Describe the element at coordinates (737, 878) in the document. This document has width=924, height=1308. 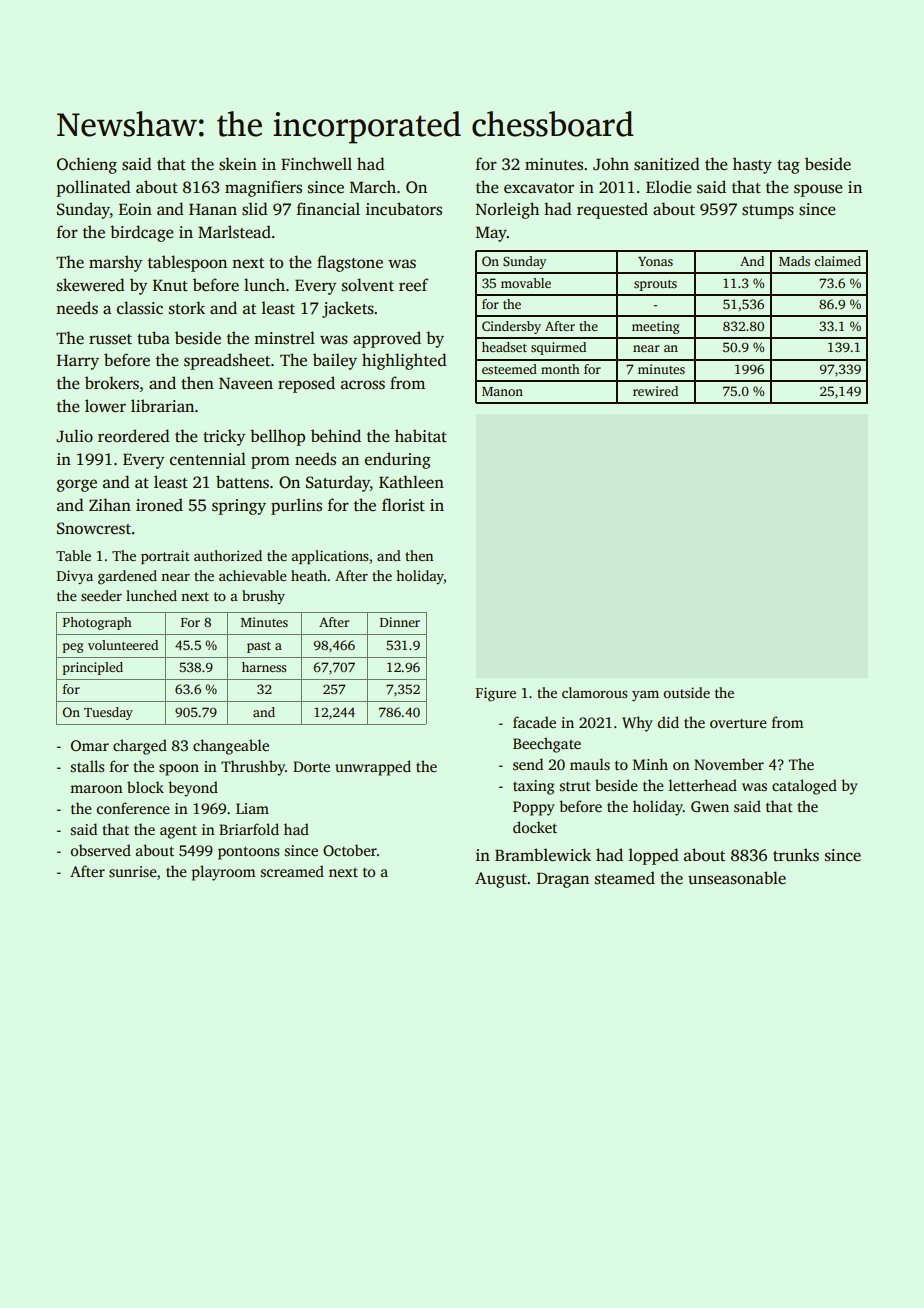
I see `unseasonable` at that location.
